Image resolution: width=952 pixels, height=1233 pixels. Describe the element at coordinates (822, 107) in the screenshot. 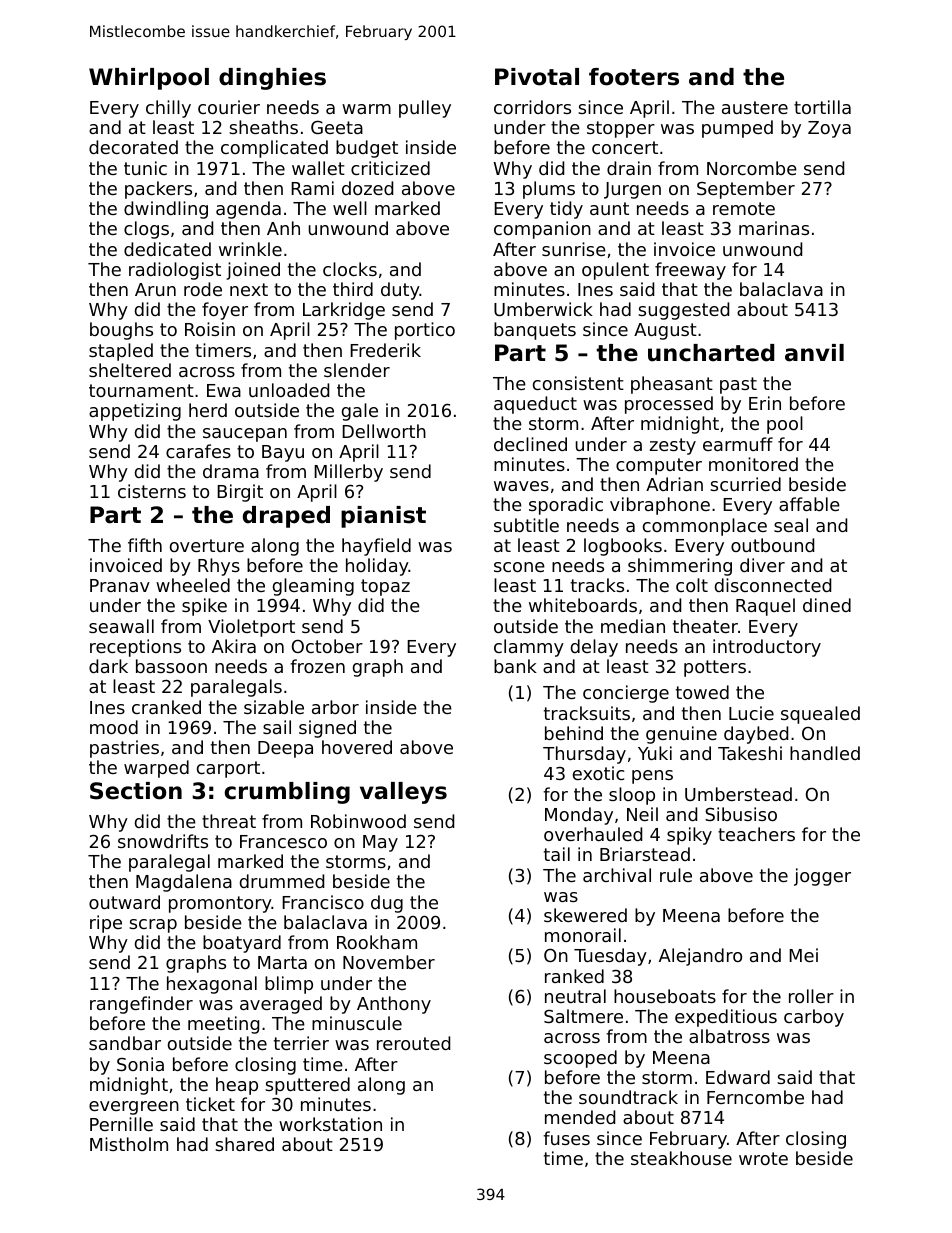

I see `tortilla` at that location.
